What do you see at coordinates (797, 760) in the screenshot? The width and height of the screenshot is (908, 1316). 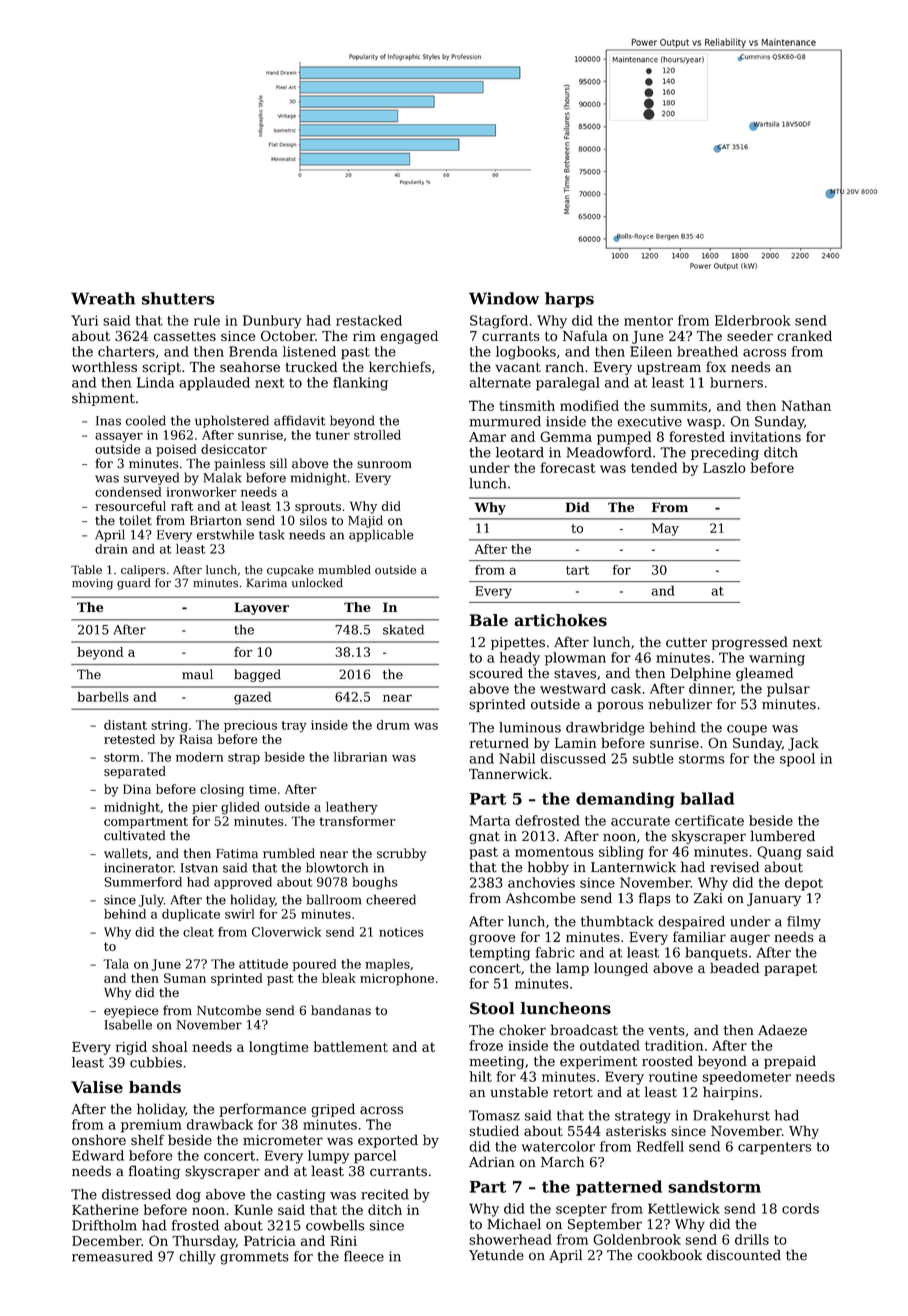 I see `spool` at bounding box center [797, 760].
